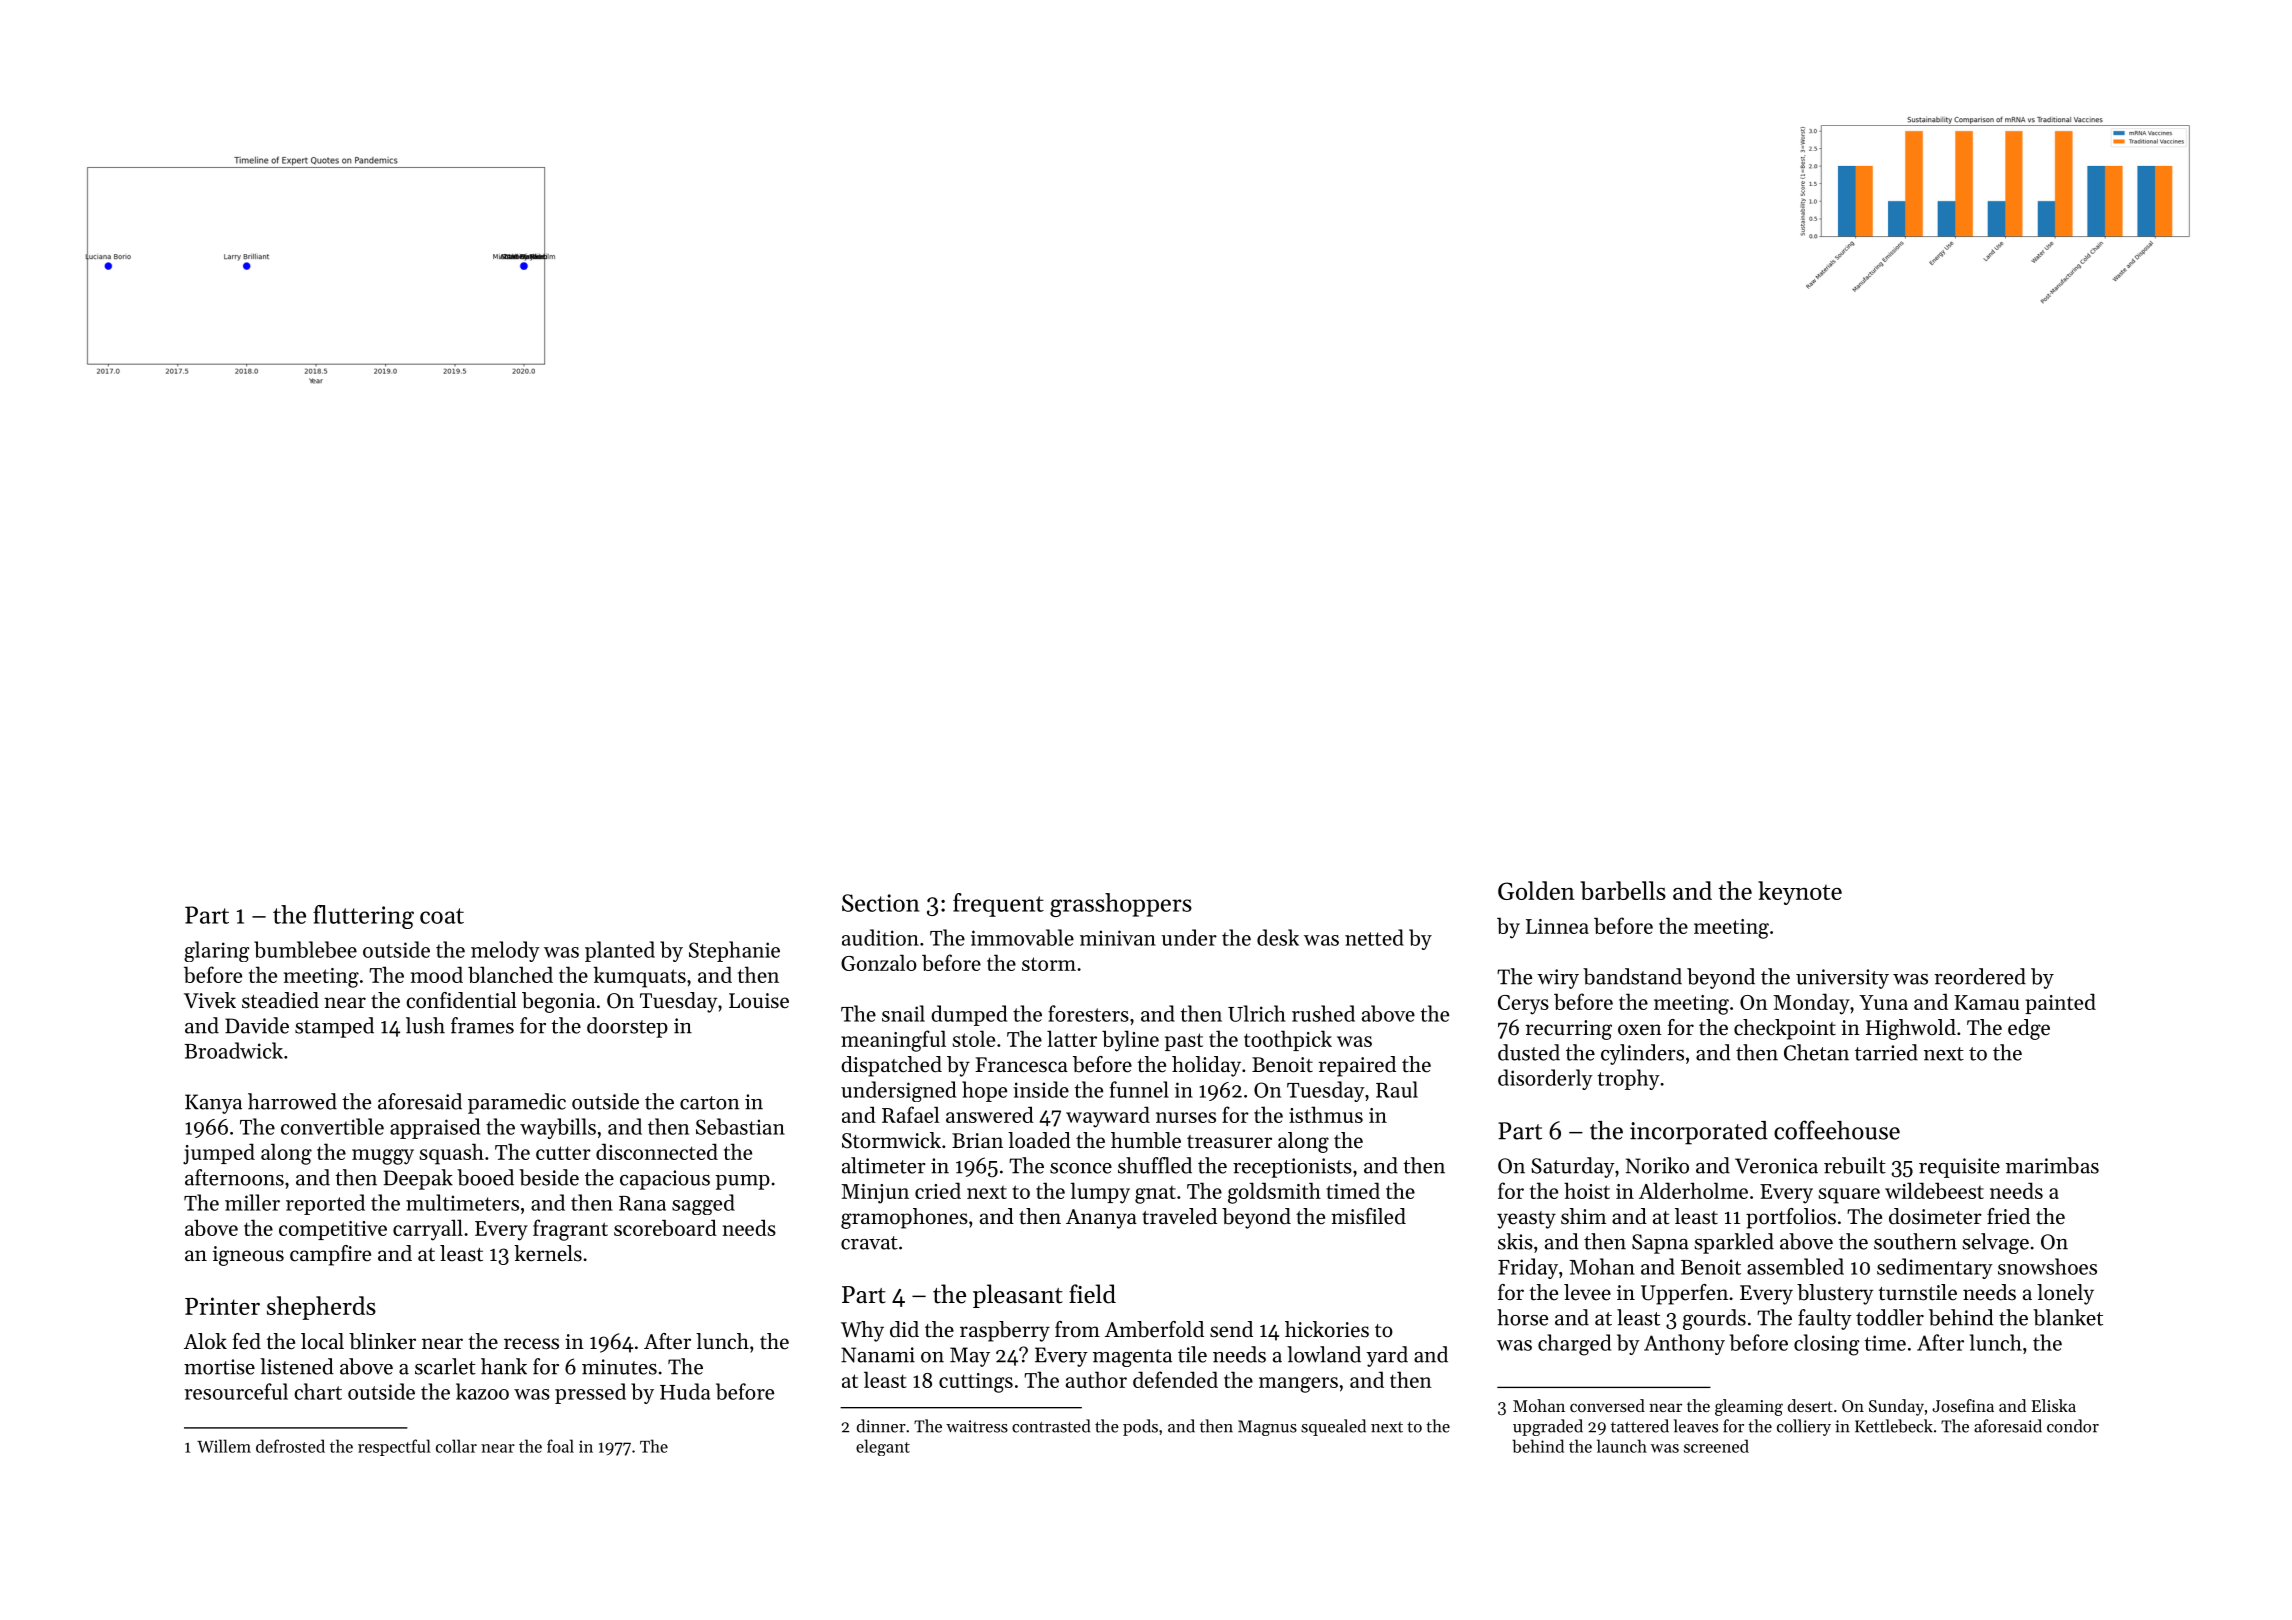 The height and width of the document is (1620, 2292). What do you see at coordinates (1632, 976) in the document?
I see `bandstand` at bounding box center [1632, 976].
